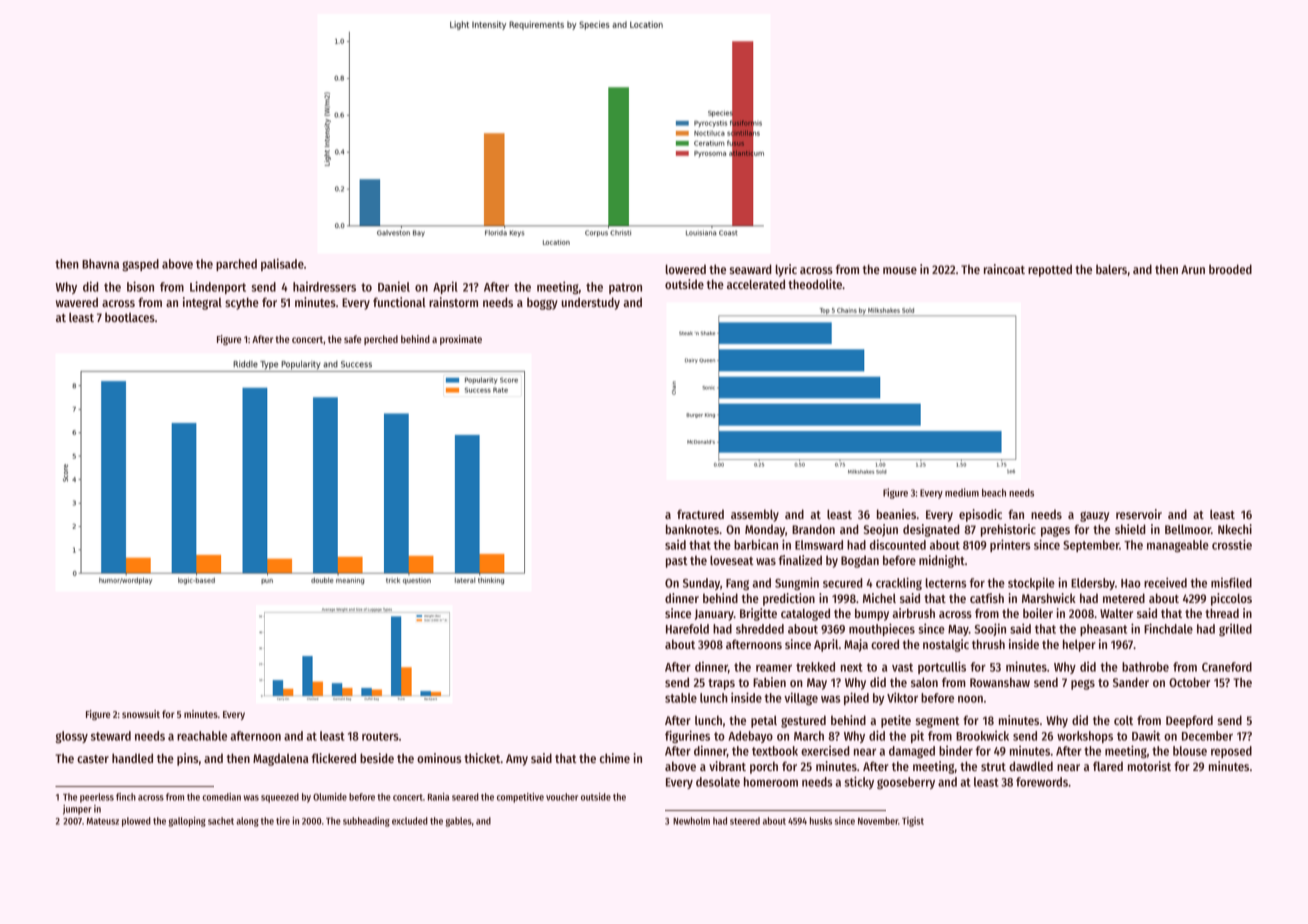 The width and height of the document is (1308, 924). What do you see at coordinates (727, 766) in the document?
I see `vibrant` at bounding box center [727, 766].
